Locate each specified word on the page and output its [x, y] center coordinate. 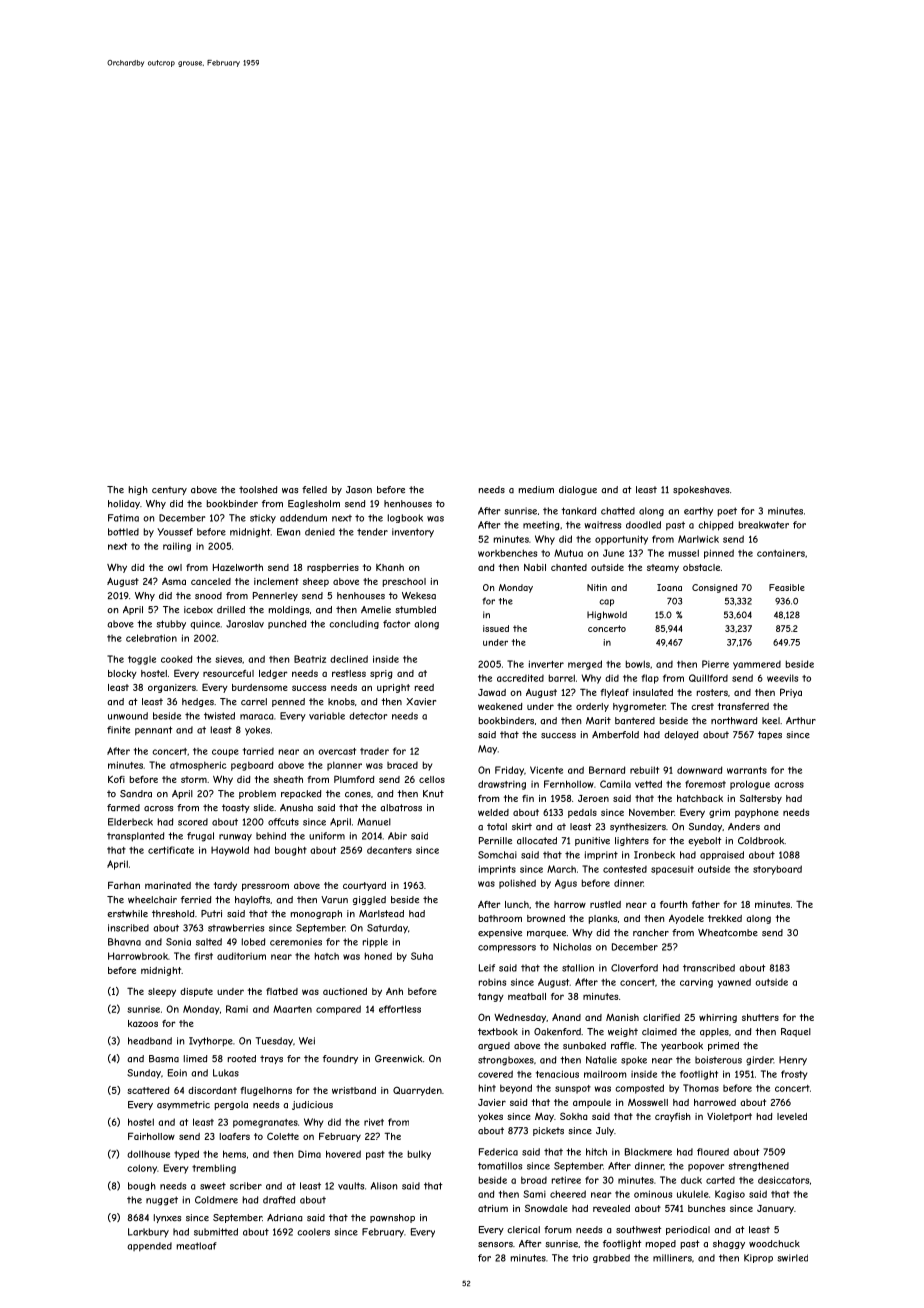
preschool [404, 582]
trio [580, 1258]
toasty [236, 808]
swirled [792, 1258]
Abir [397, 836]
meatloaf [197, 1246]
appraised [722, 855]
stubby [171, 625]
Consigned [714, 588]
